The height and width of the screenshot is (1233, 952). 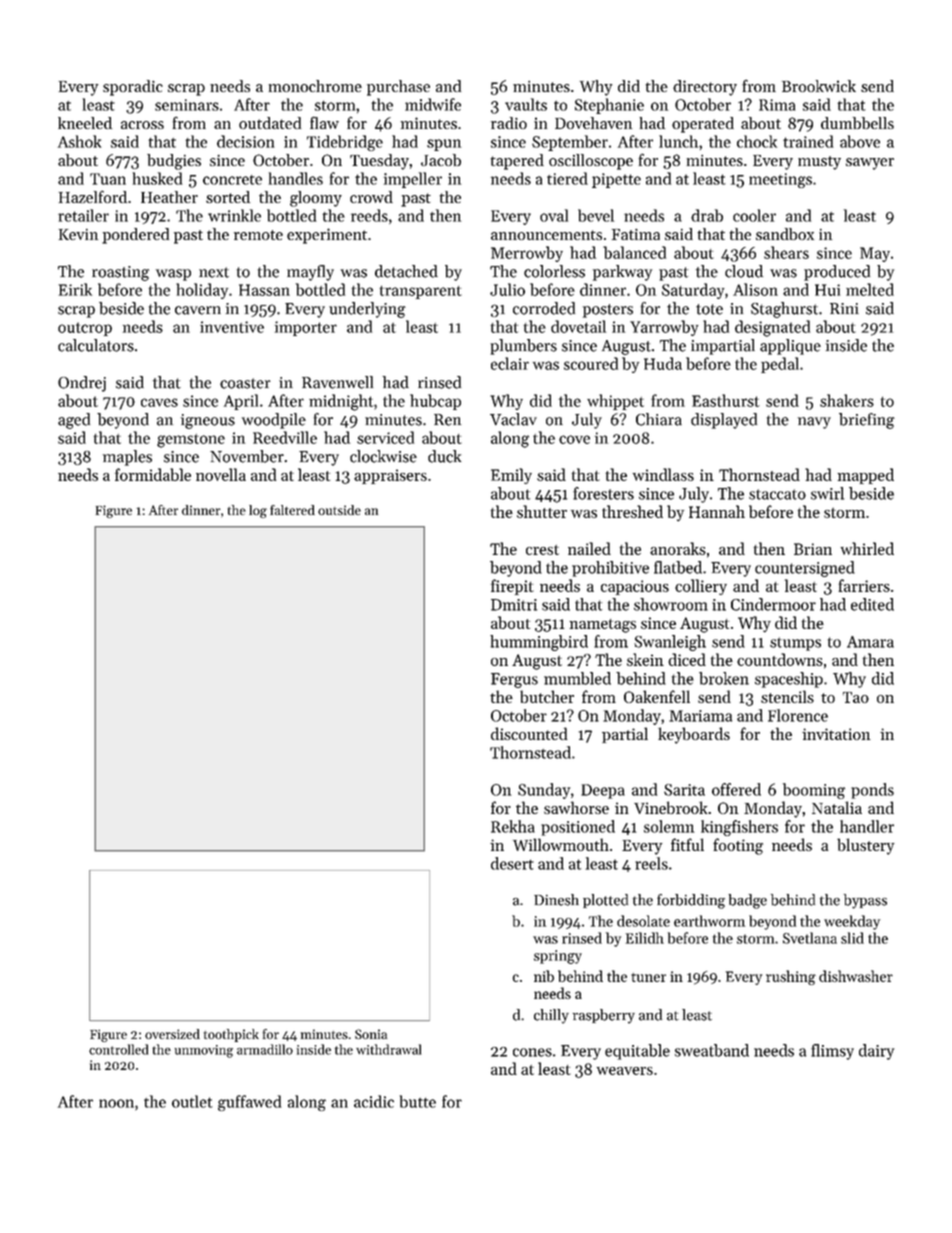 What do you see at coordinates (856, 697) in the screenshot?
I see `Tao` at bounding box center [856, 697].
